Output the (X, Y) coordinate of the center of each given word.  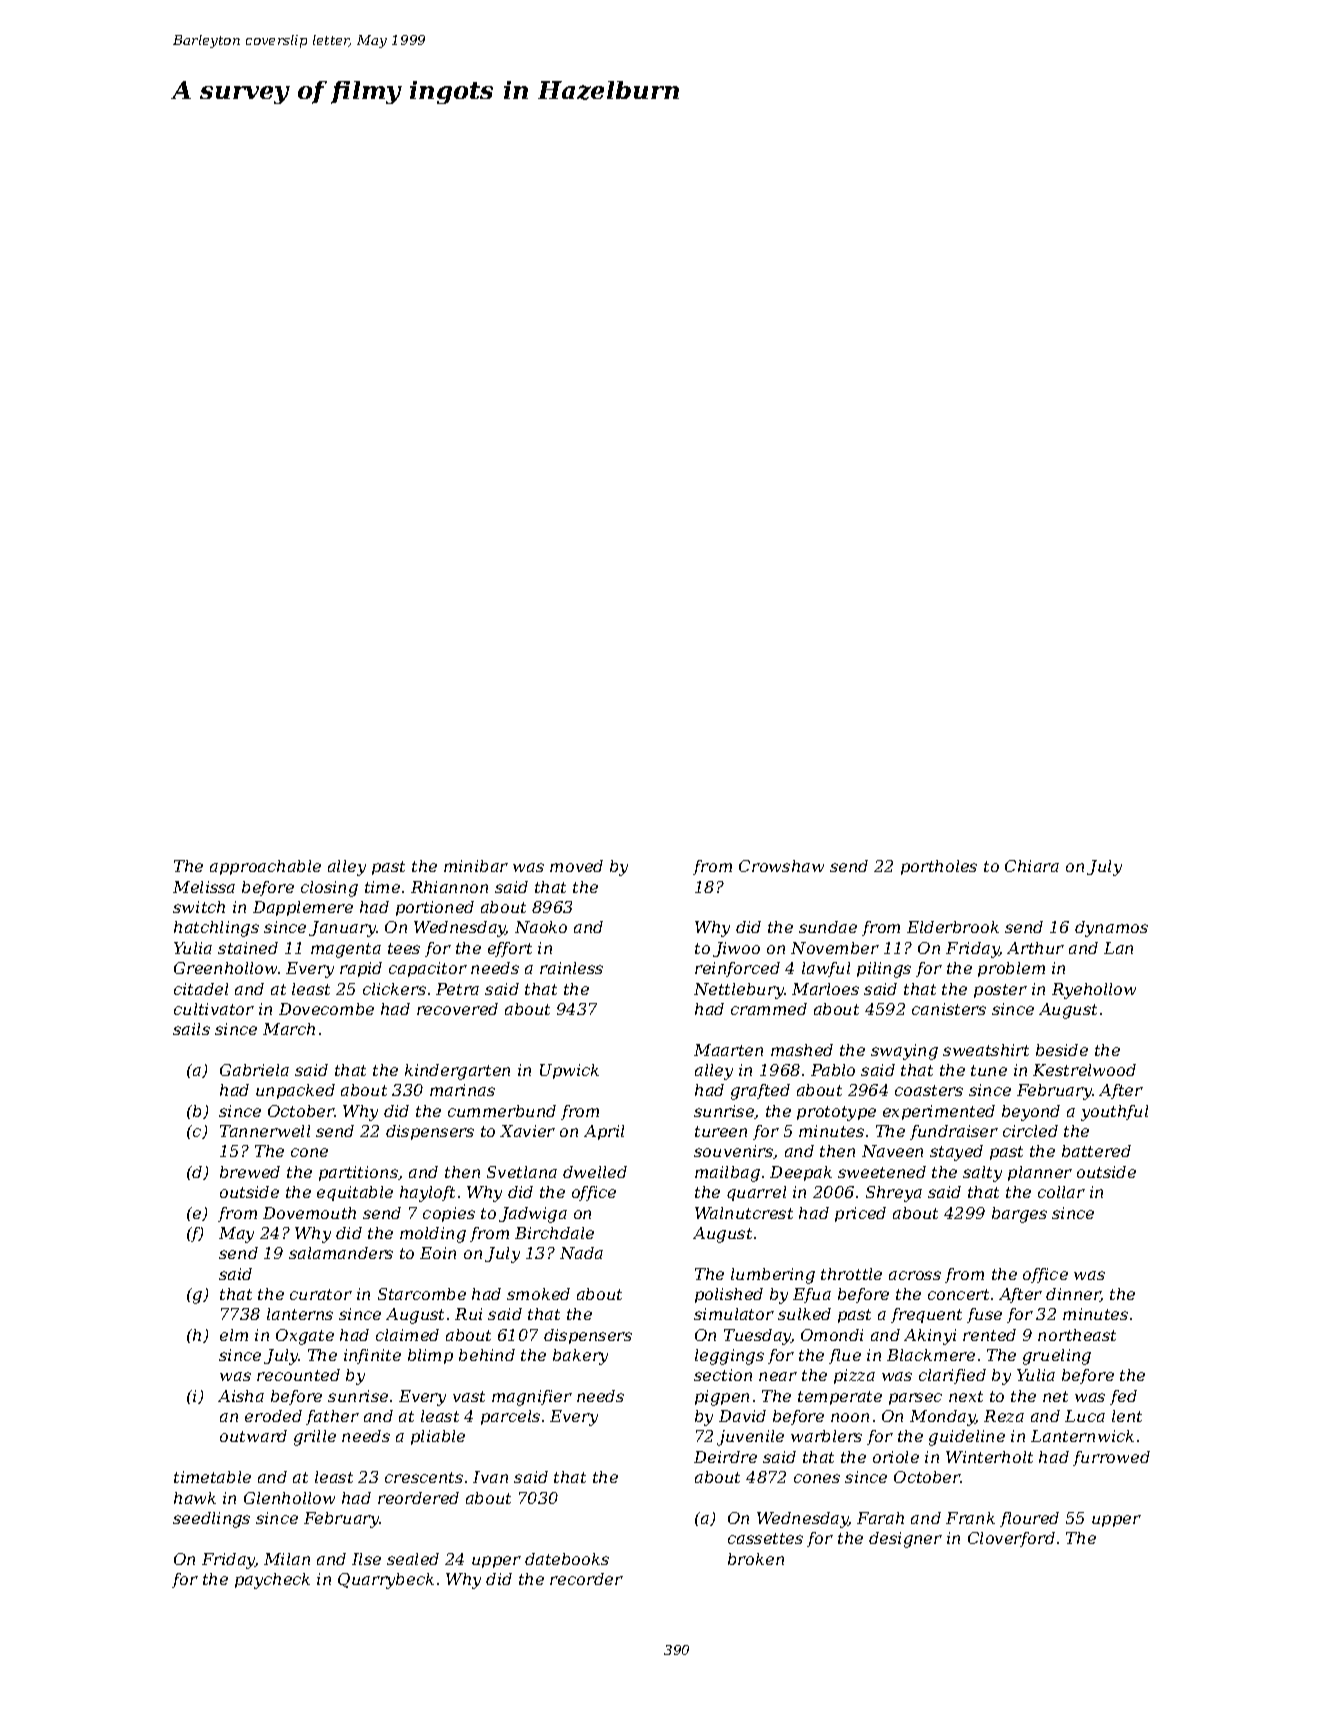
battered (1096, 1151)
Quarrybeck (386, 1581)
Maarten (728, 1050)
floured (1029, 1519)
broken (756, 1559)
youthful (1114, 1113)
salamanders (341, 1253)
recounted (298, 1375)
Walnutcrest (744, 1213)
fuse (984, 1315)
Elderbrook (953, 927)
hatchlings (216, 929)
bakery (580, 1357)
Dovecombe (326, 1009)
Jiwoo (736, 949)
